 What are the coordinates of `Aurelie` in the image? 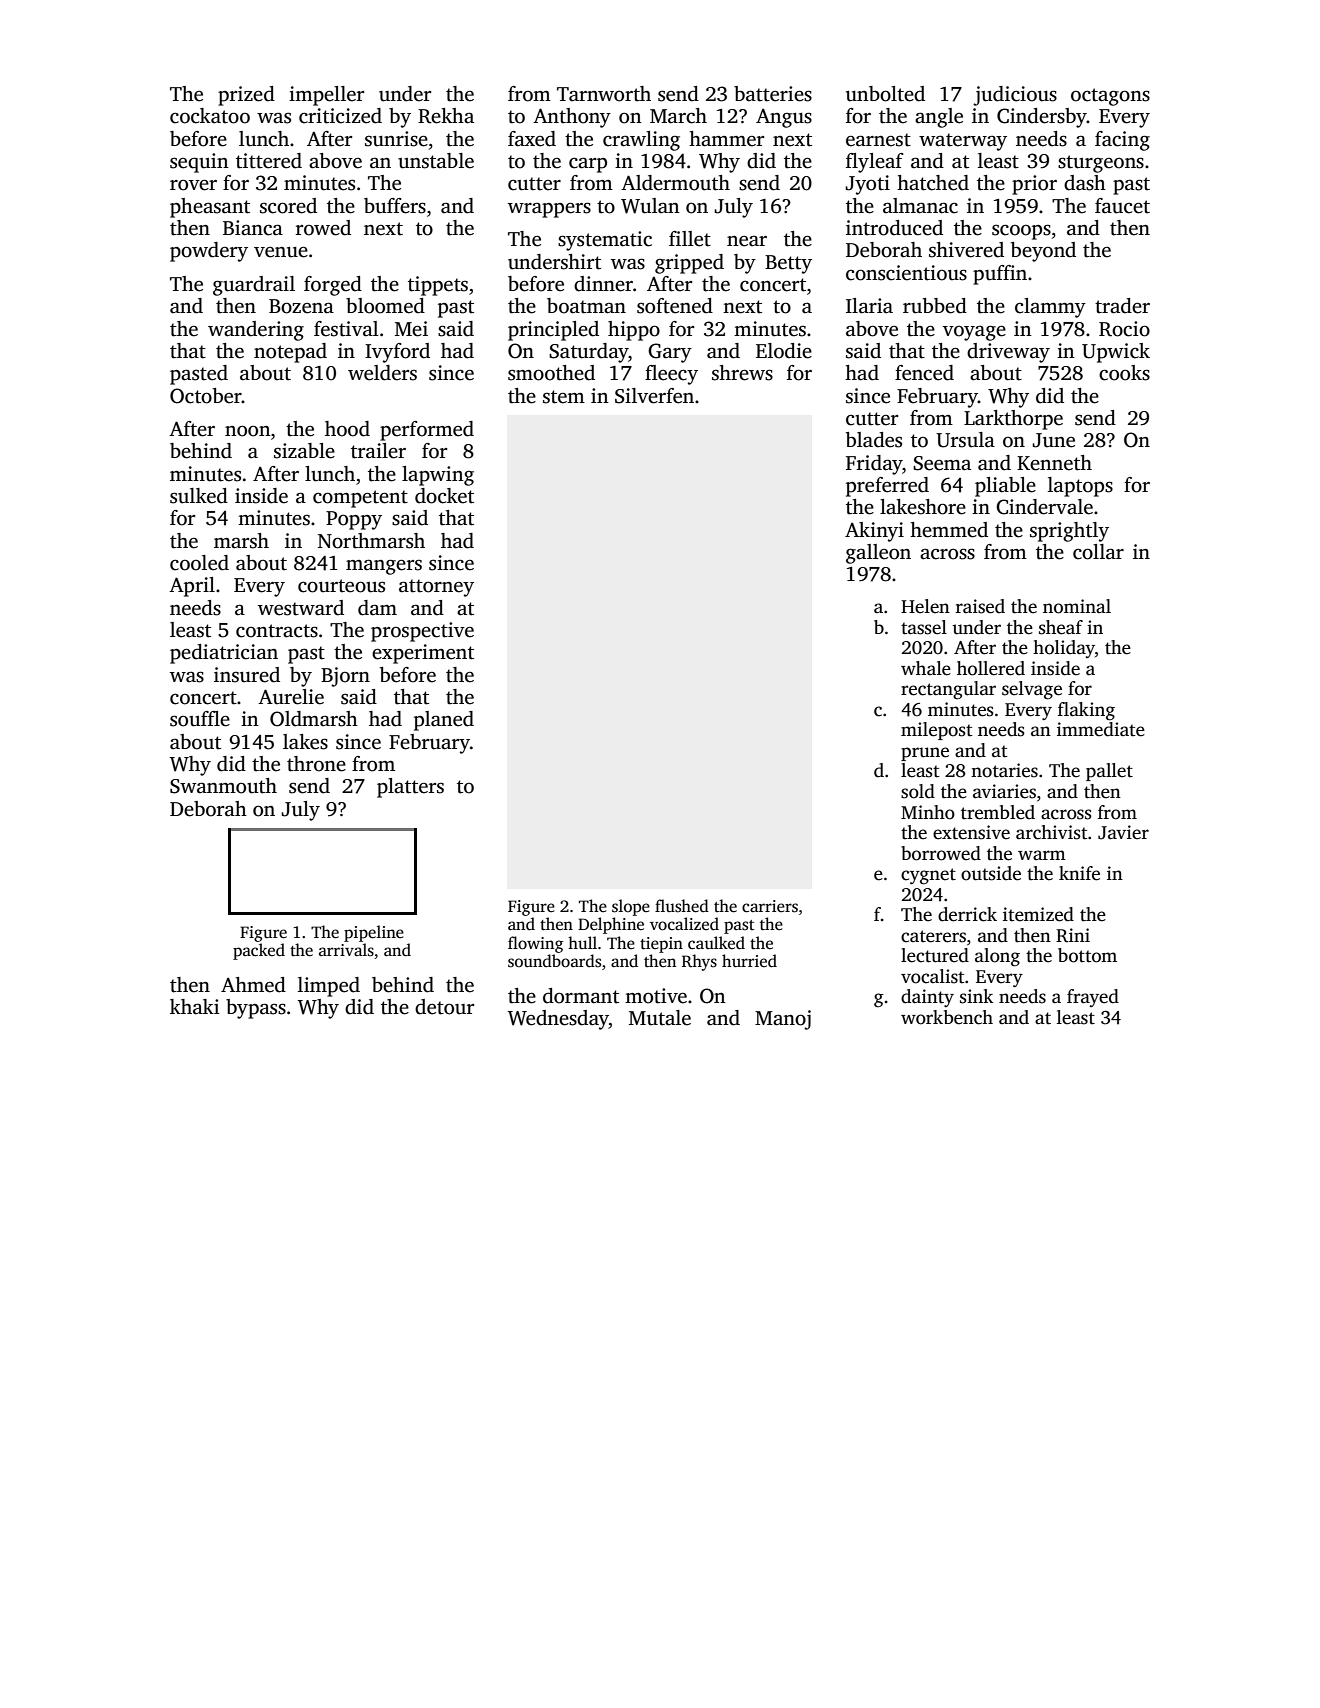 It's located at (291, 697).
